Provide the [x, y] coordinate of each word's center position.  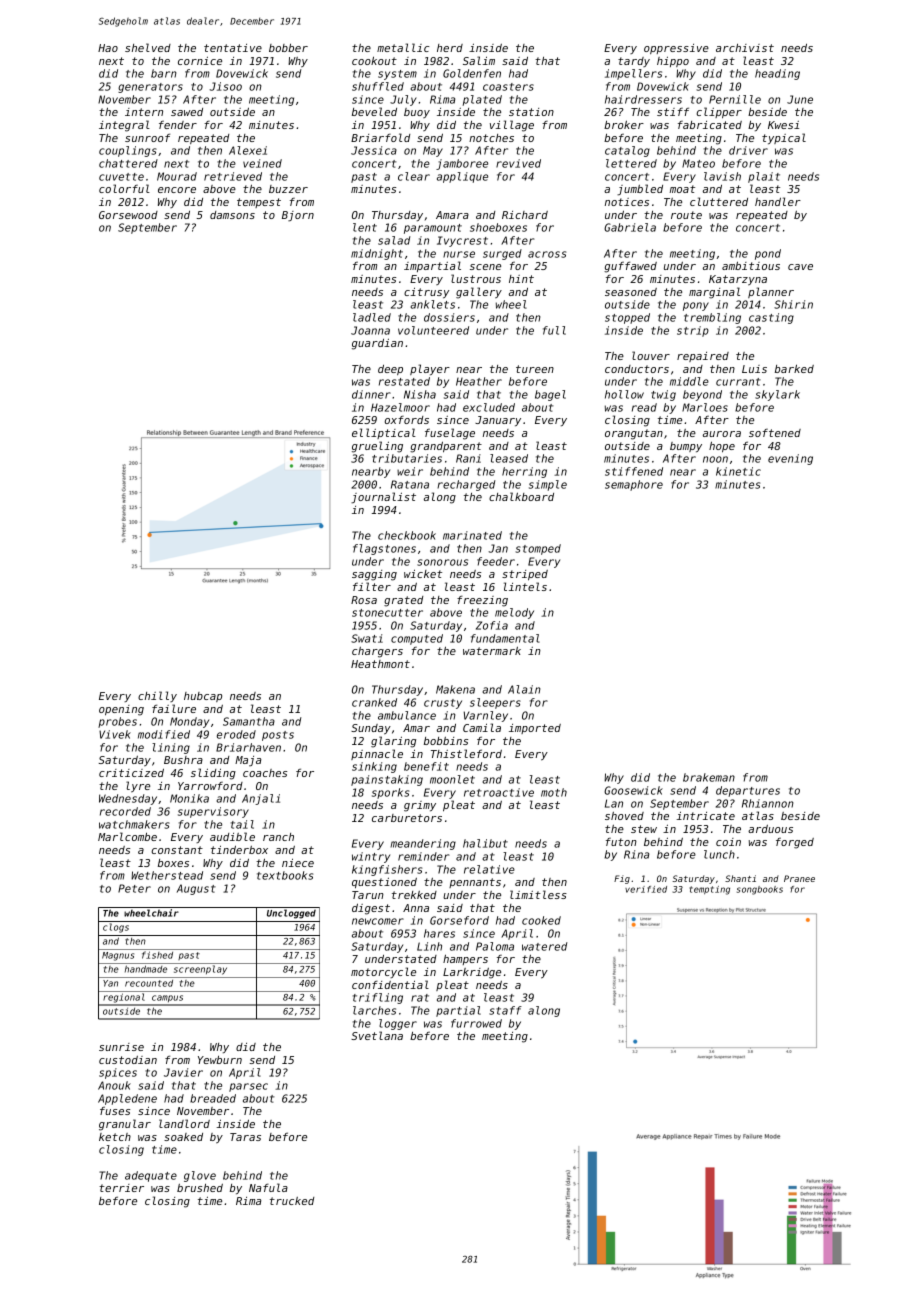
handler [778, 201]
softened [775, 433]
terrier [121, 1188]
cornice [200, 60]
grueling [377, 447]
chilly [157, 696]
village [512, 126]
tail [242, 824]
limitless [538, 894]
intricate [705, 816]
